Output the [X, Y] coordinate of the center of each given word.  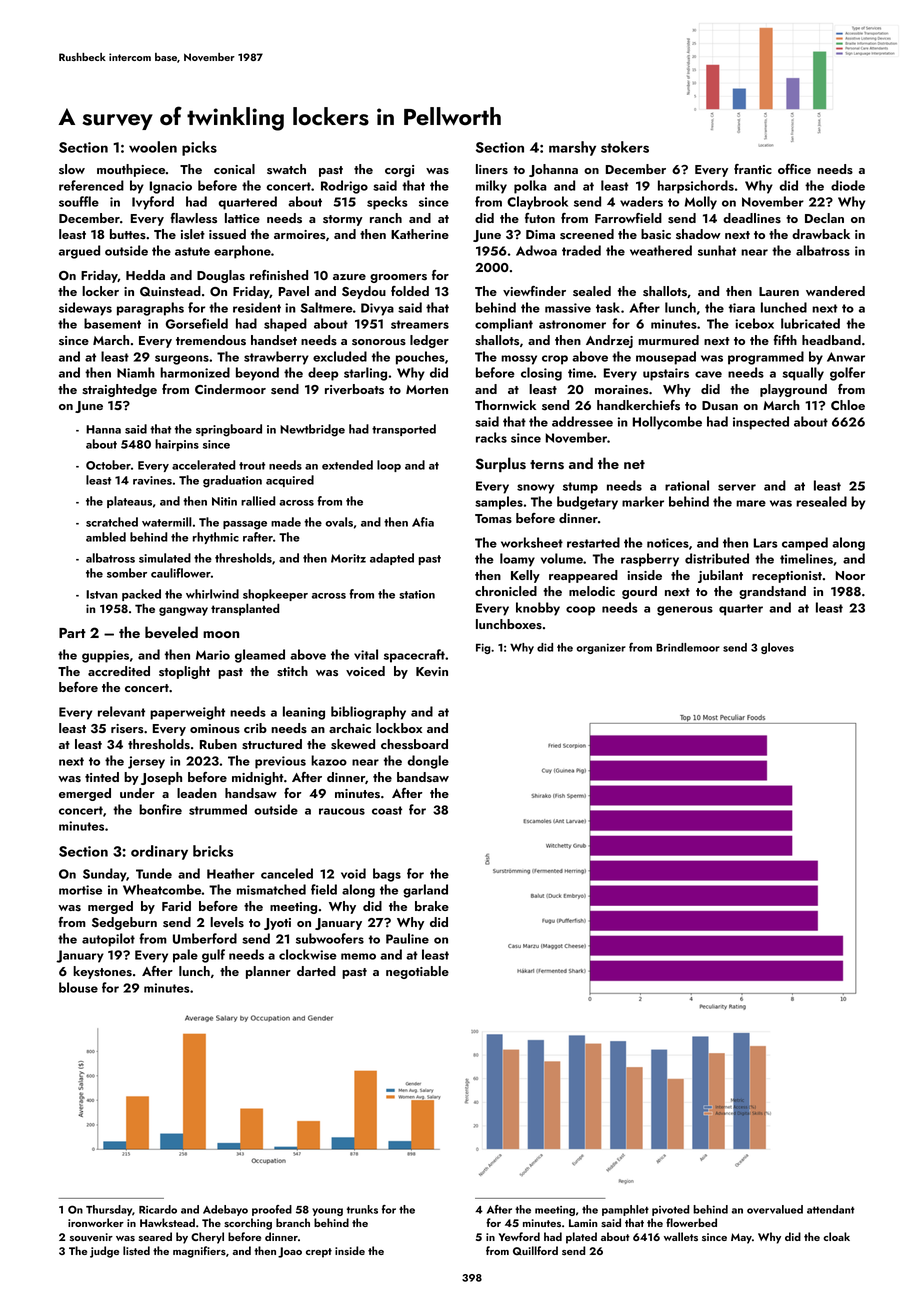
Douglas [221, 276]
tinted [102, 777]
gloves [777, 648]
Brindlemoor [688, 647]
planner [268, 972]
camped [805, 544]
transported [404, 430]
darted [316, 971]
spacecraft [414, 656]
